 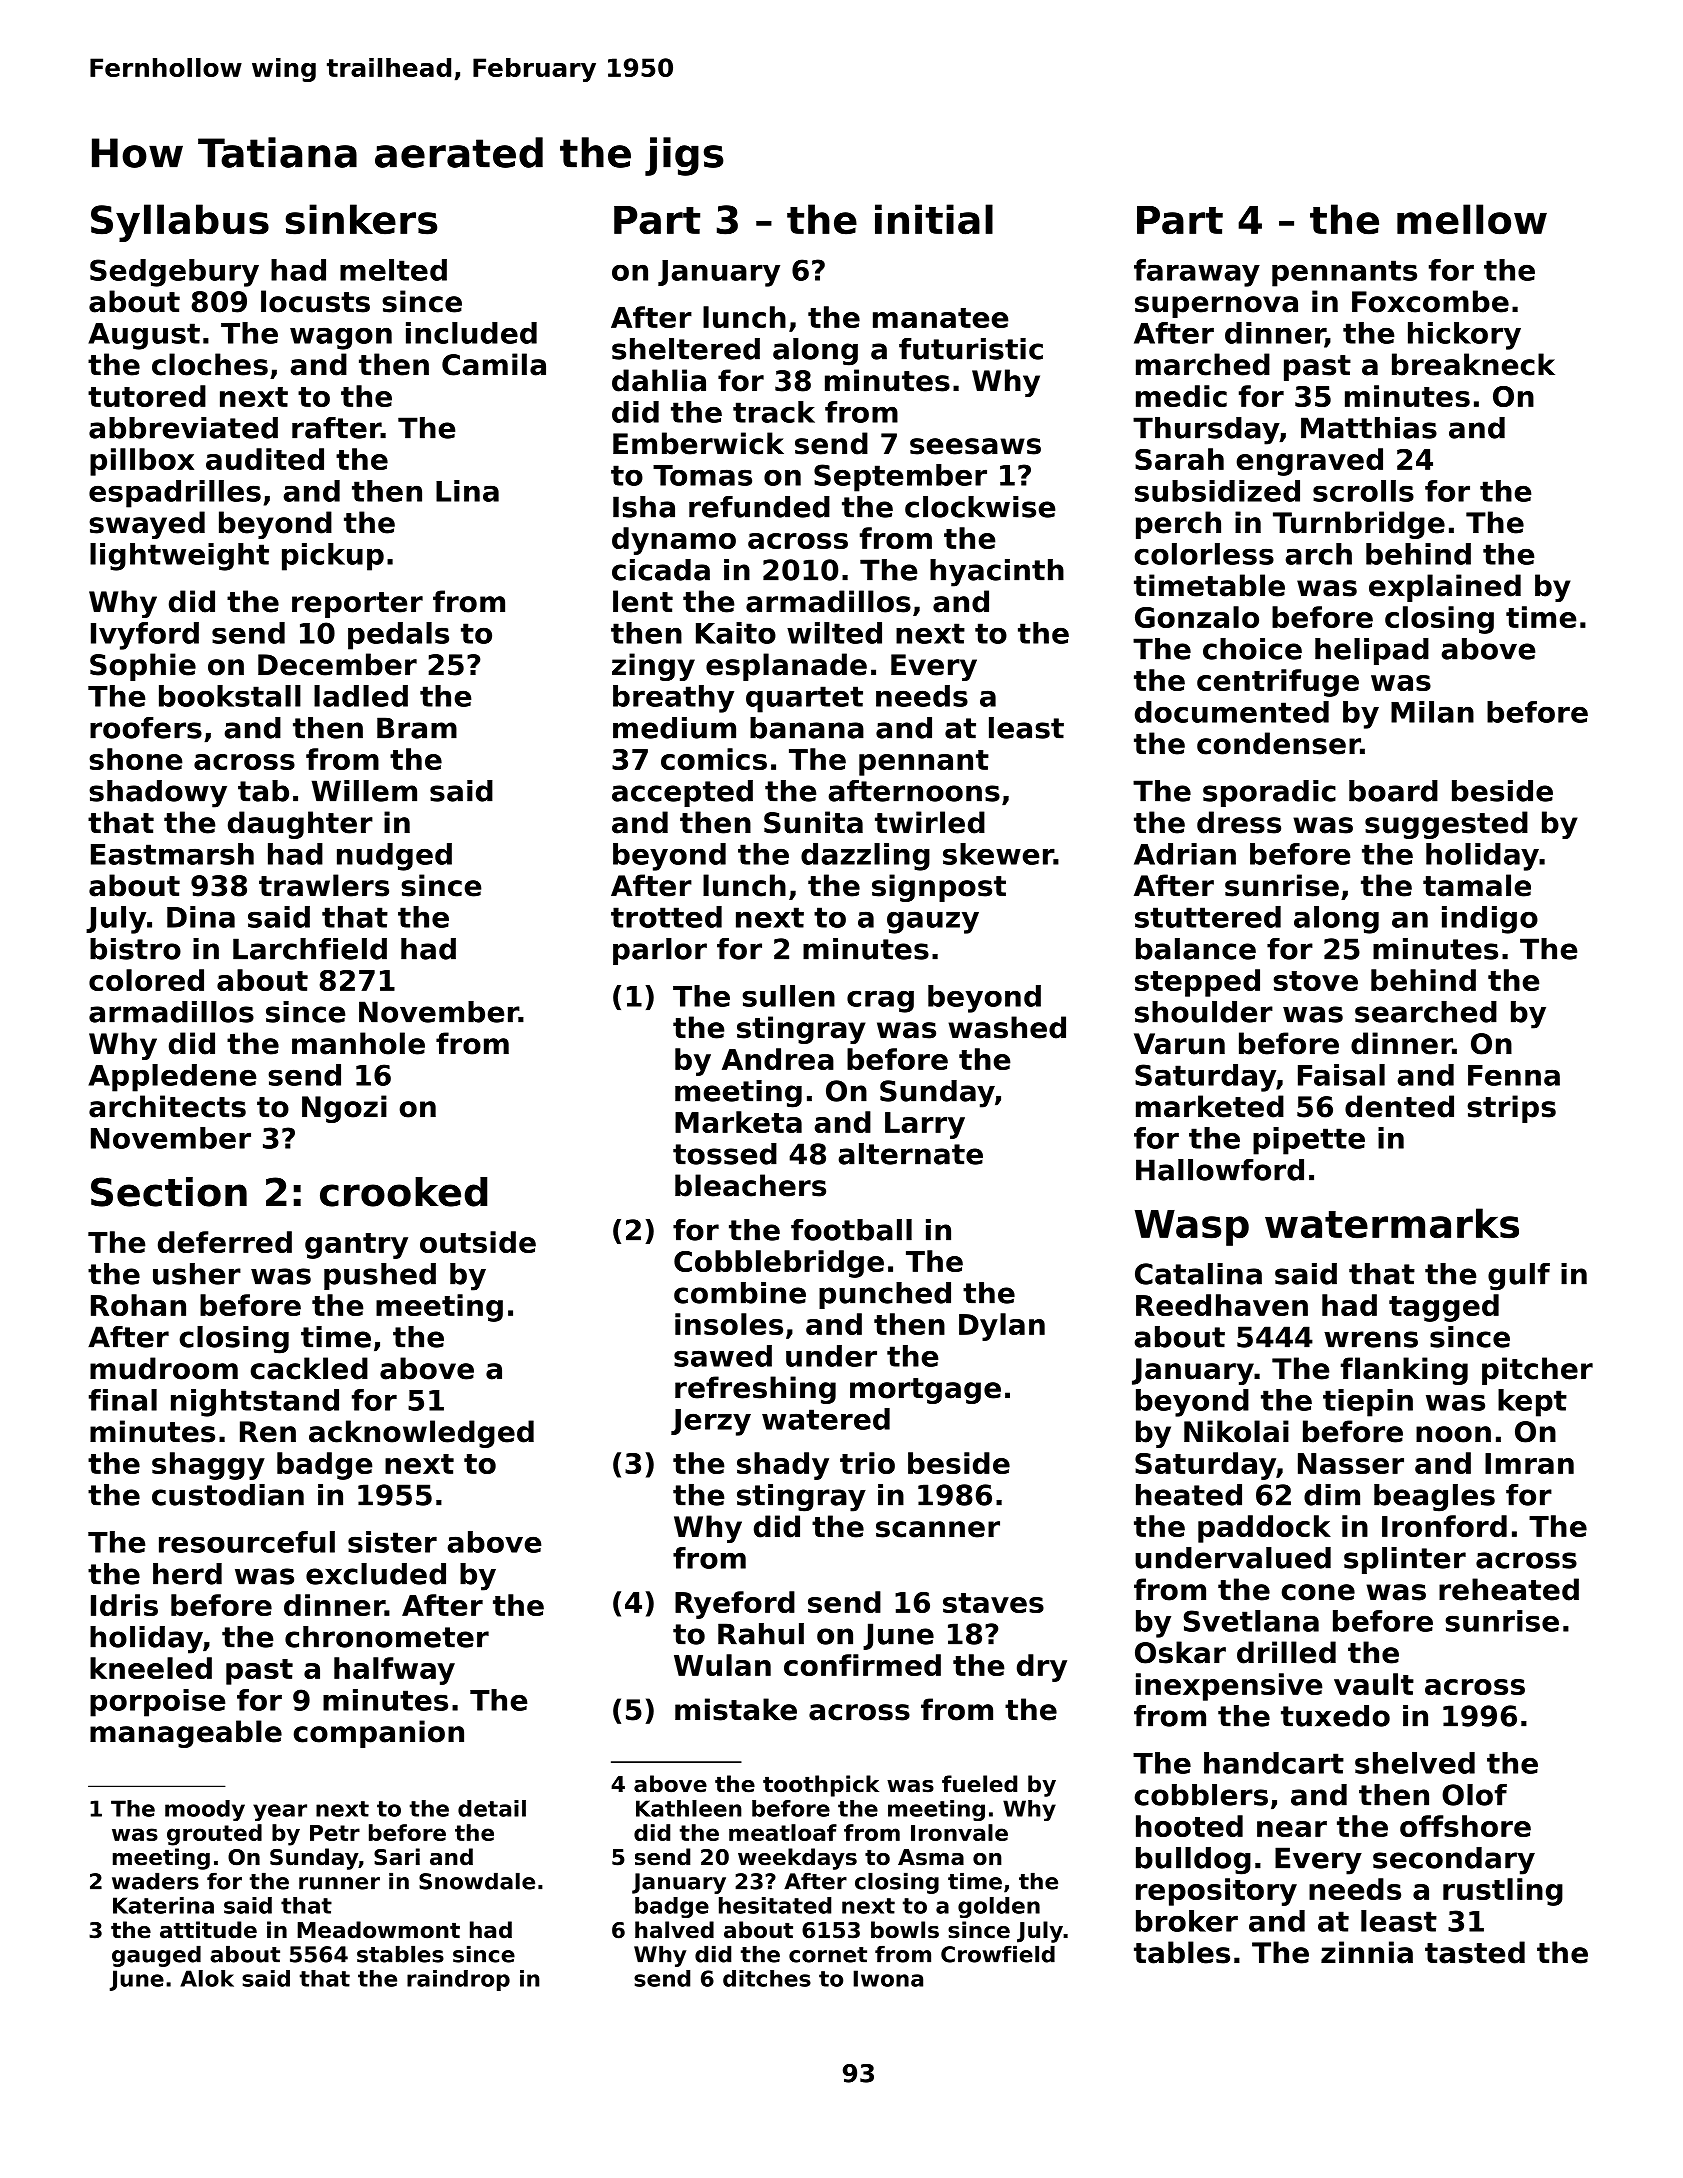 I want to click on wrens, so click(x=1371, y=1339).
